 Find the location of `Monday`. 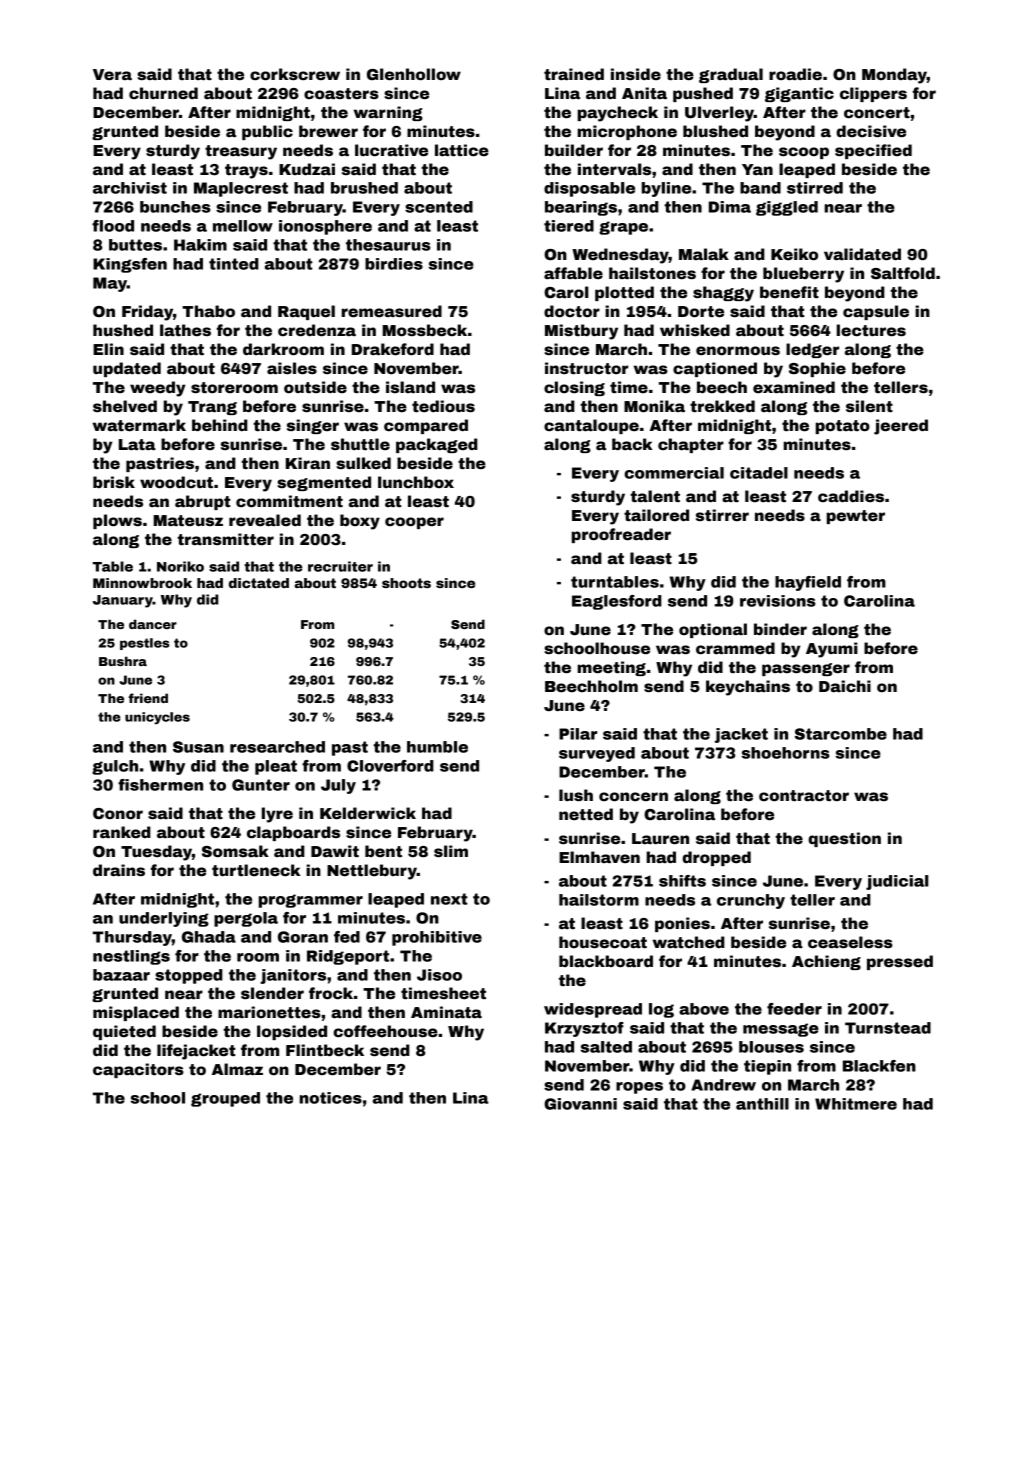

Monday is located at coordinates (894, 76).
